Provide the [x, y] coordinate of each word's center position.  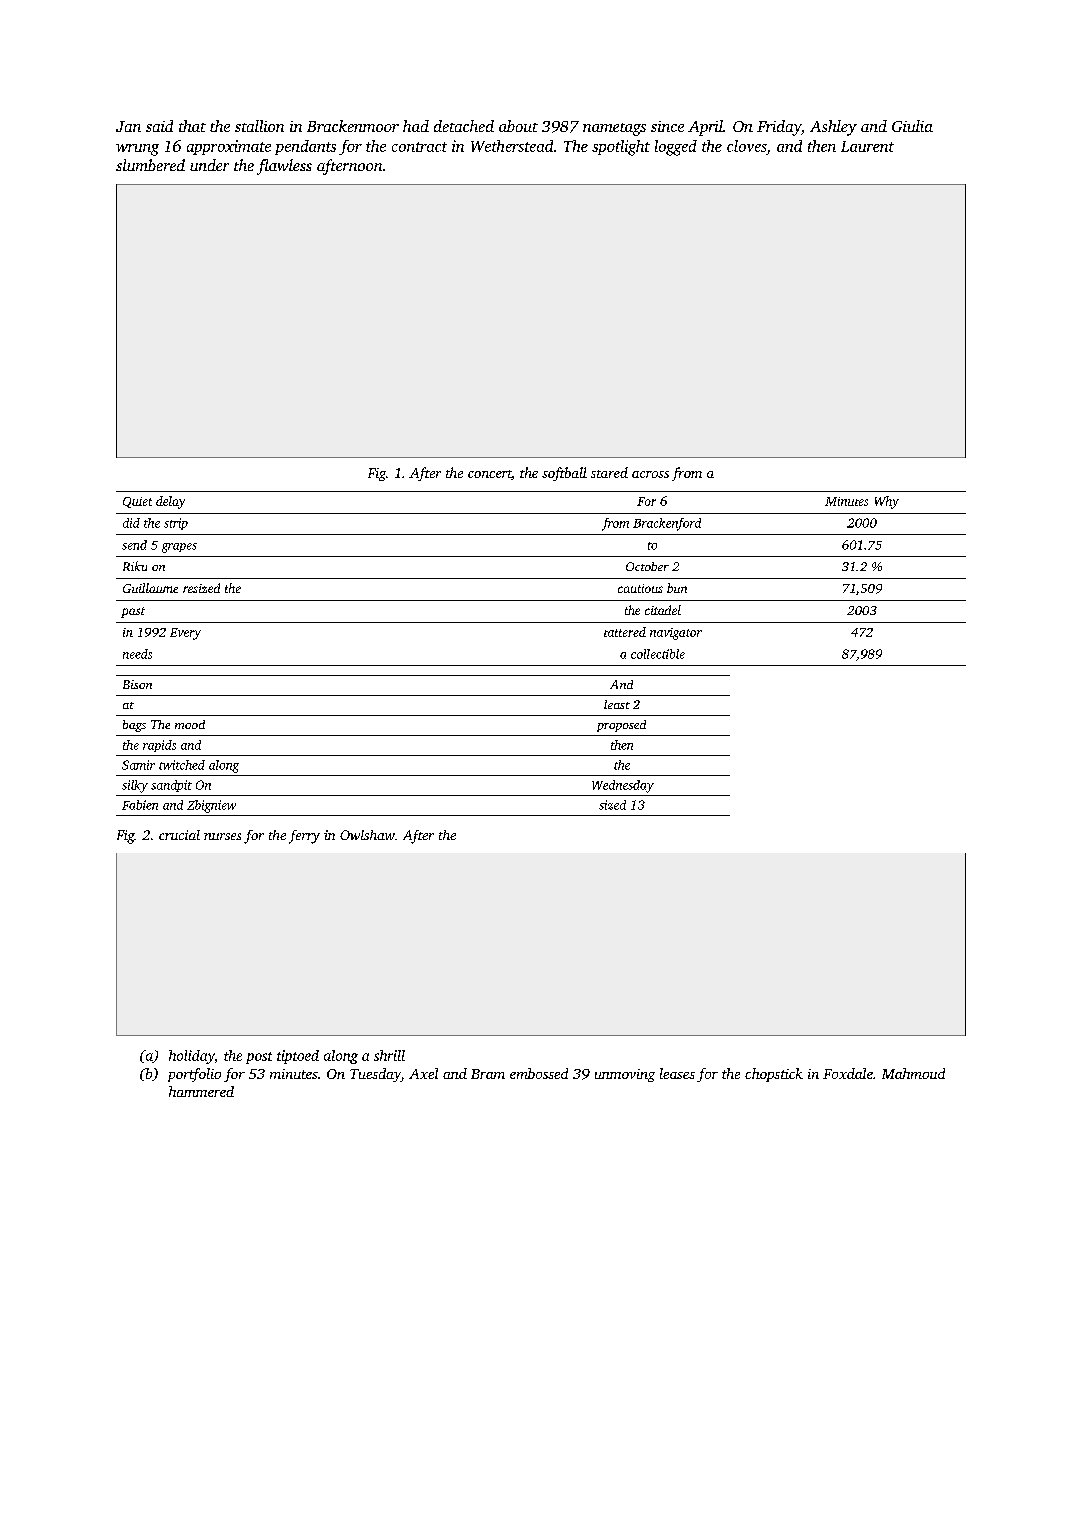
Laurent [867, 146]
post [259, 1058]
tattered [625, 632]
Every [185, 634]
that [192, 126]
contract [419, 147]
